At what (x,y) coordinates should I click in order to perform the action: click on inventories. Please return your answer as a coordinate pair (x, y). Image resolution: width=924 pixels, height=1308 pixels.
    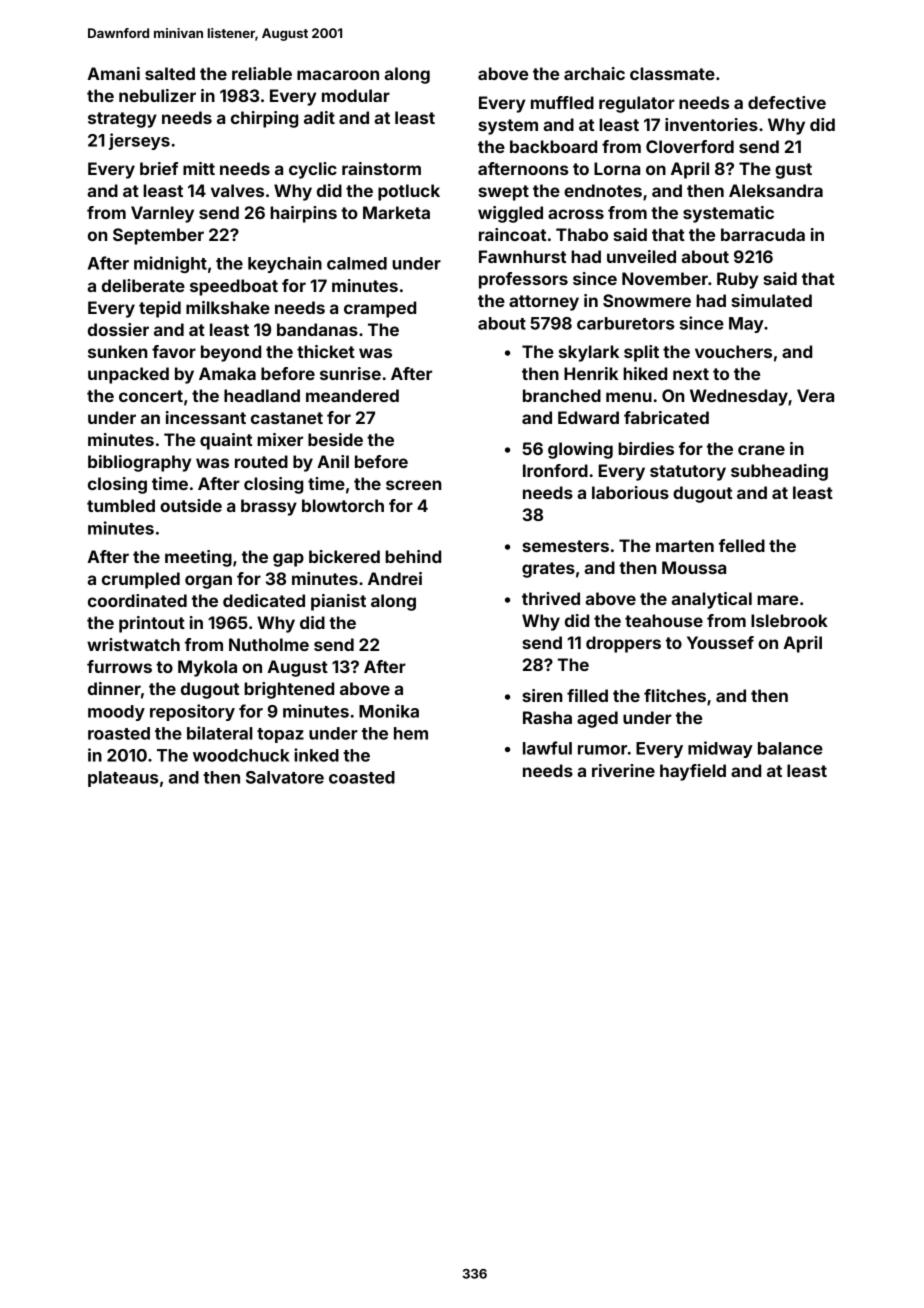
    Looking at the image, I should click on (711, 124).
